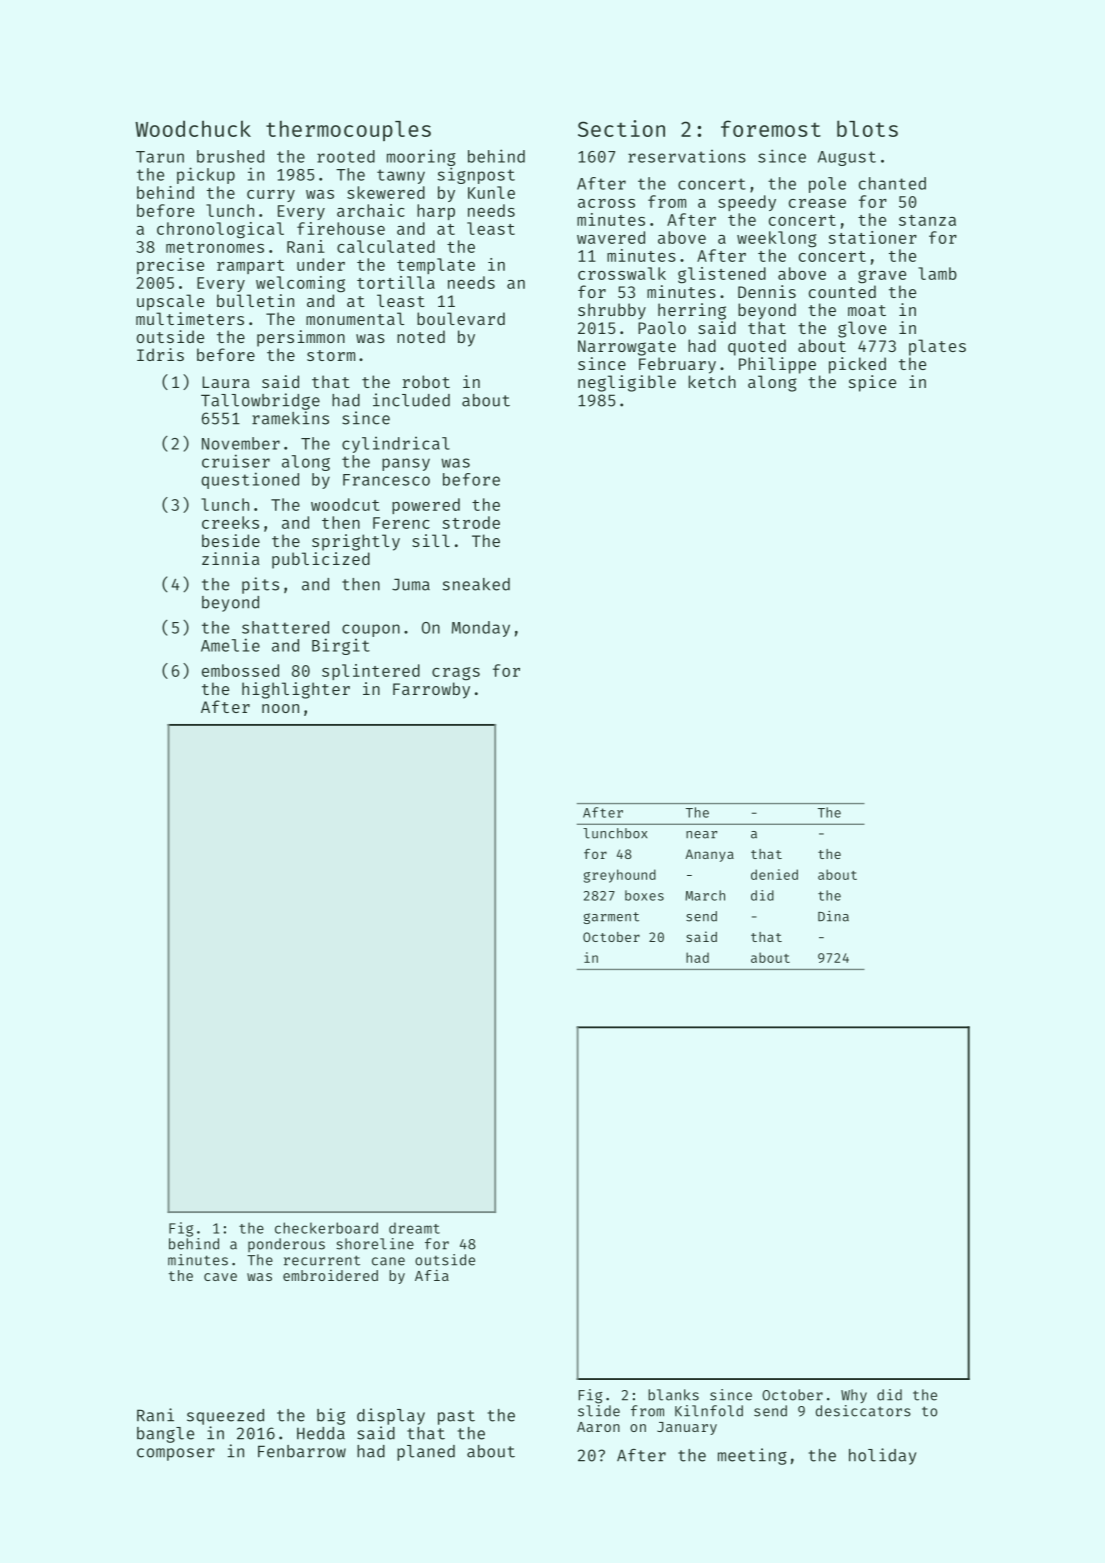  Describe the element at coordinates (774, 874) in the screenshot. I see `denied` at that location.
